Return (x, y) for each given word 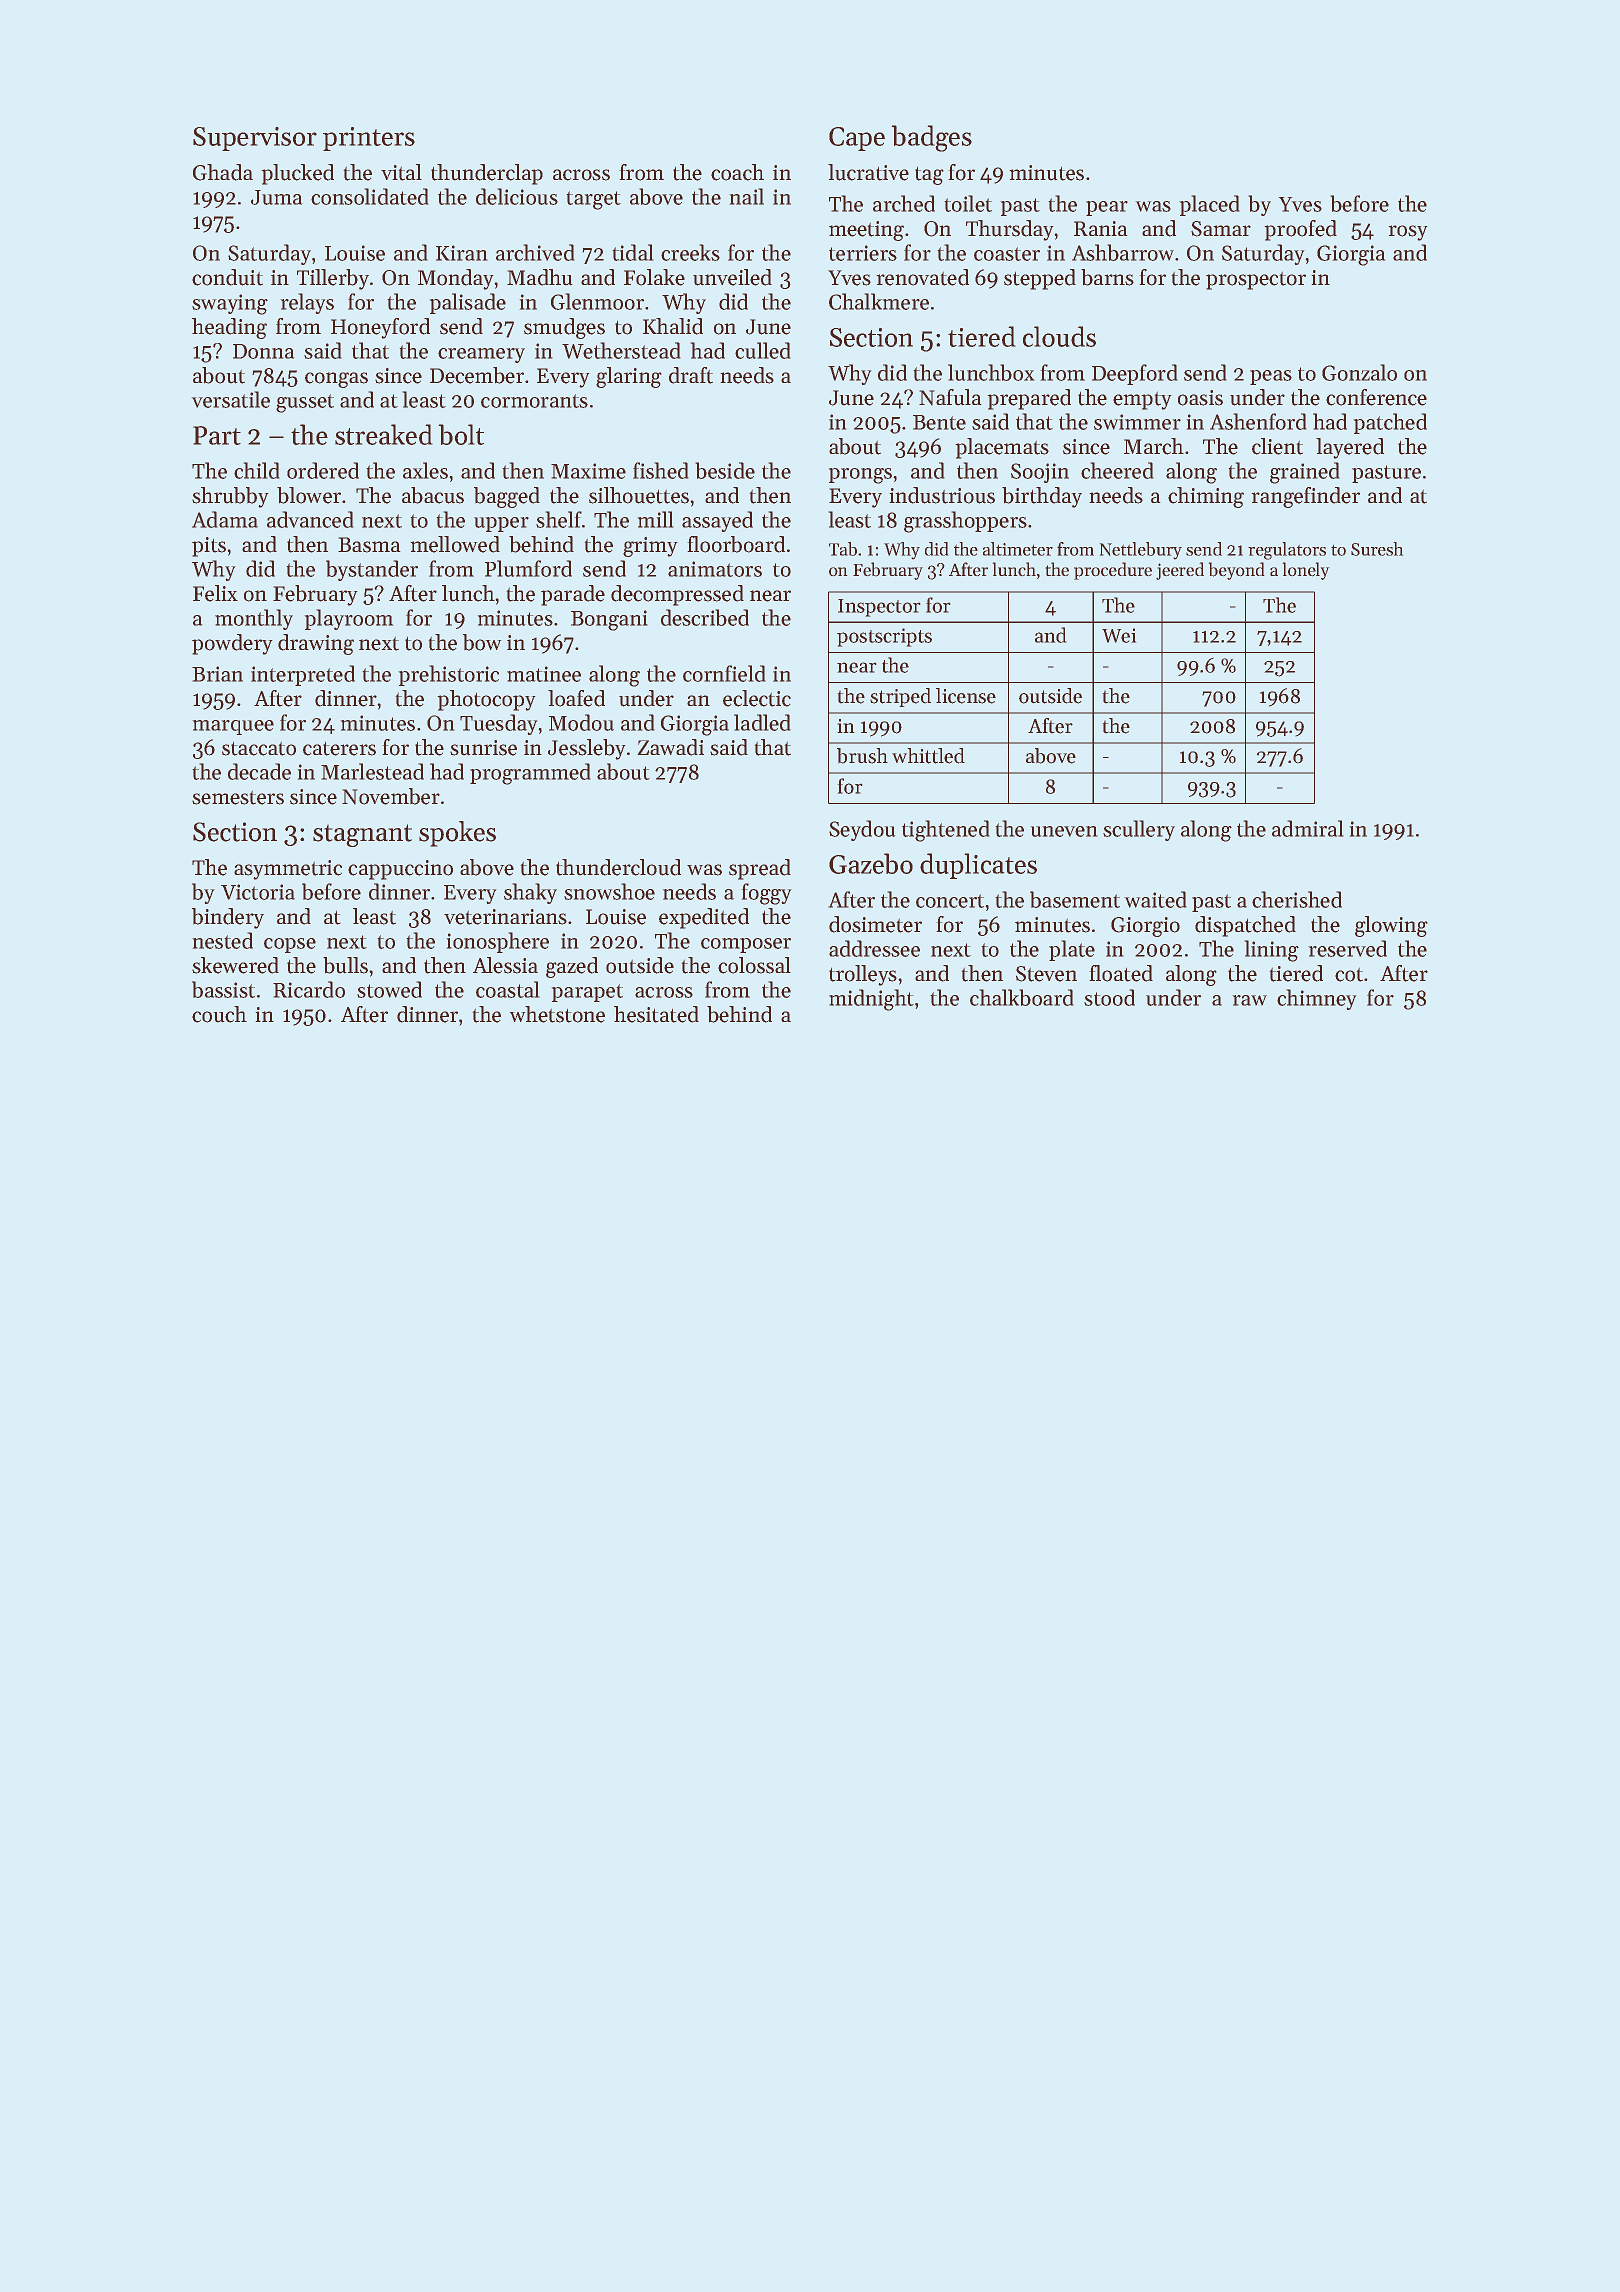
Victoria (258, 892)
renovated (922, 277)
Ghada (223, 172)
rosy (1408, 233)
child (257, 470)
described (705, 617)
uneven (1064, 831)
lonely (1306, 571)
